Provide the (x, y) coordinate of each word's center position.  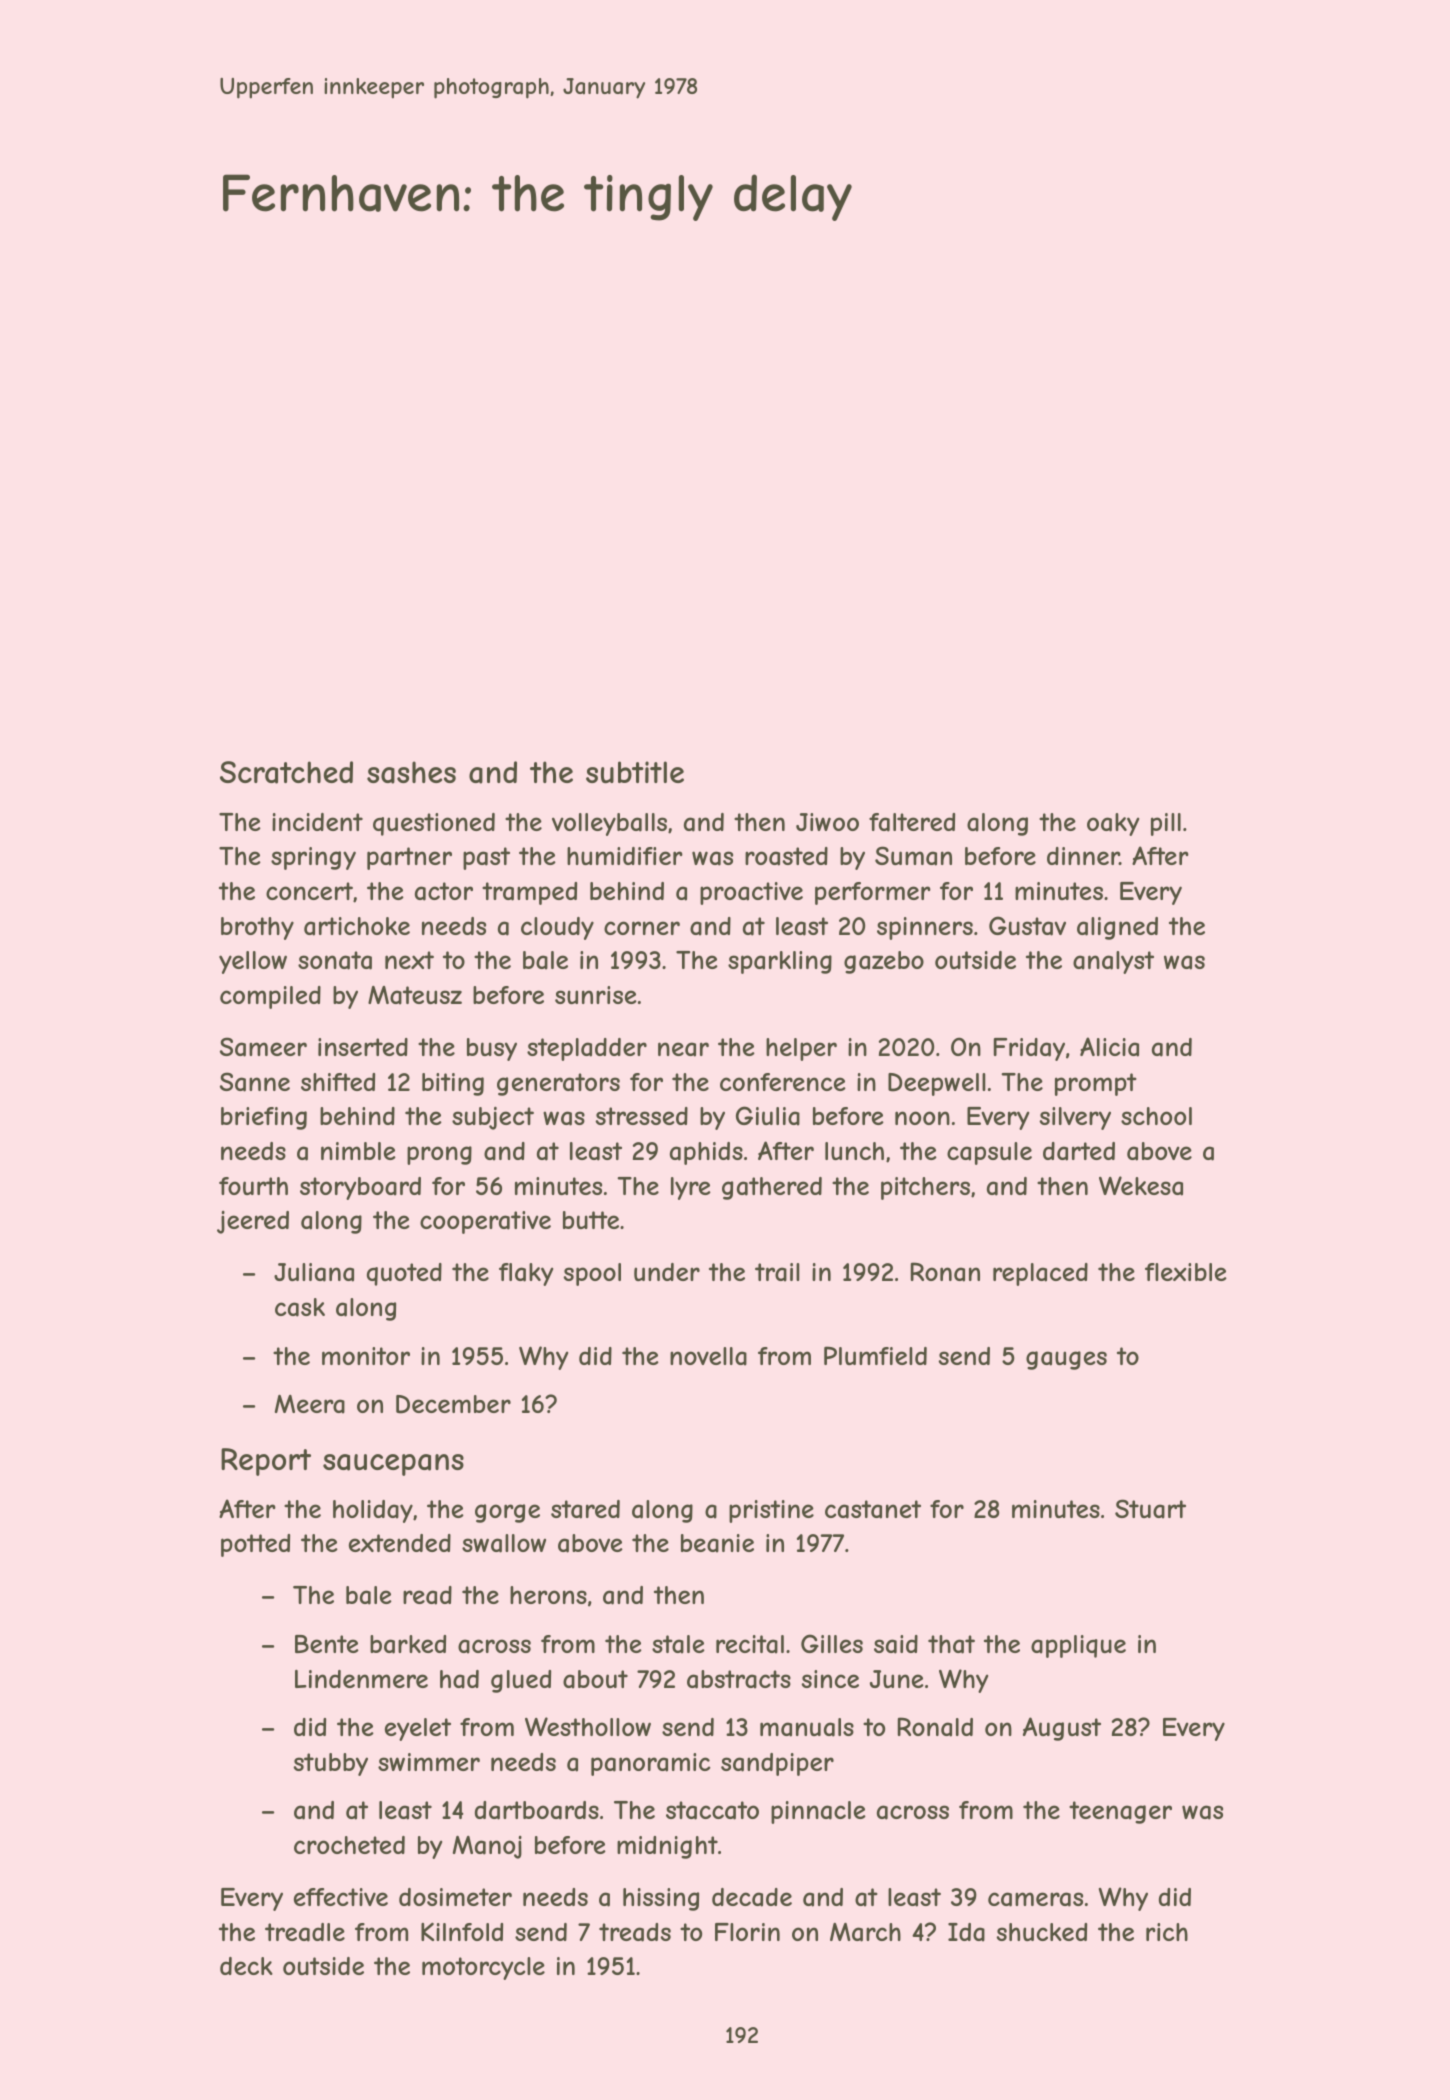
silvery (1075, 1118)
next (409, 960)
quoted (404, 1274)
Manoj (487, 1847)
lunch (854, 1151)
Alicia (1109, 1047)
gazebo (884, 962)
